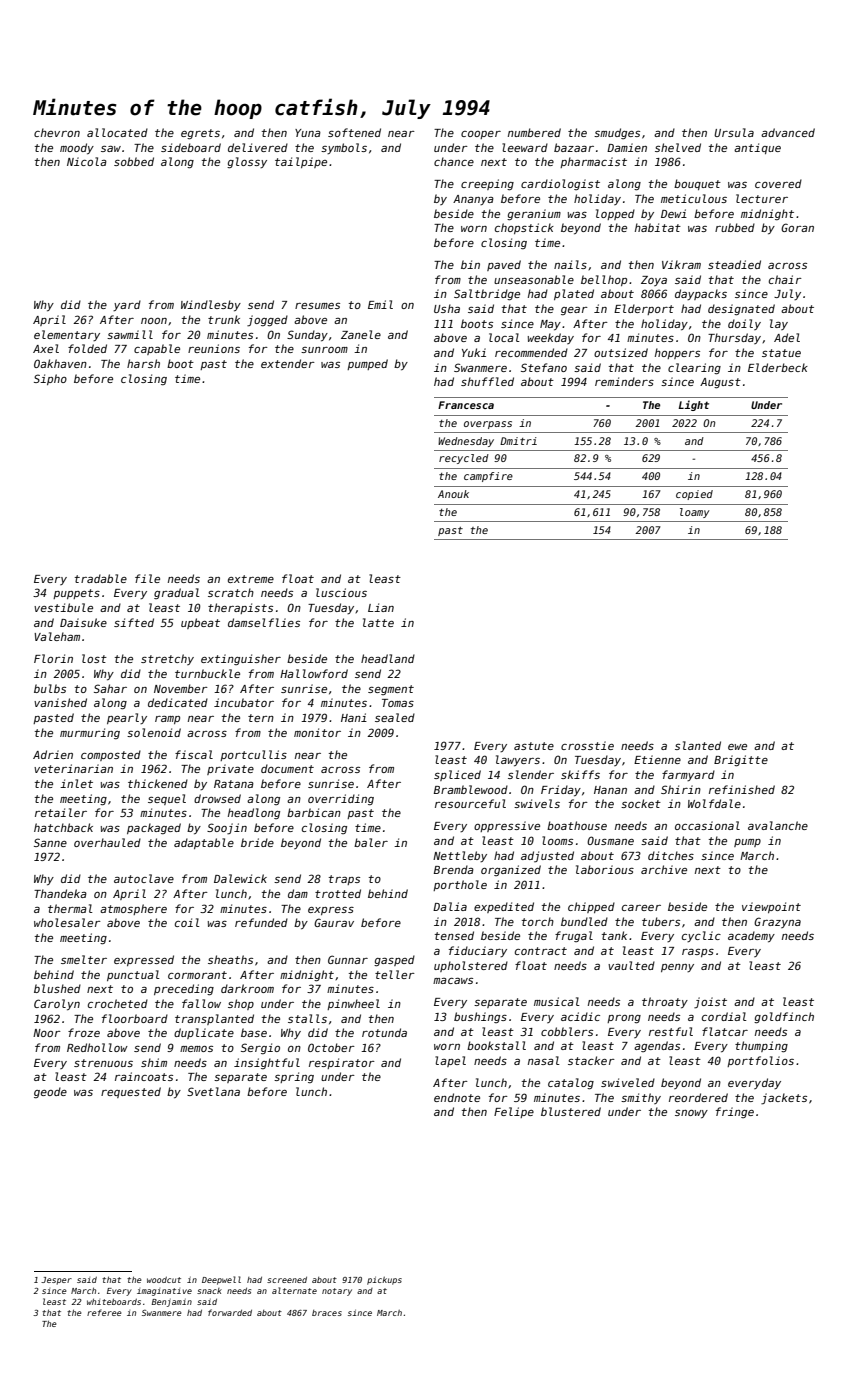 The width and height of the document is (849, 1400). What do you see at coordinates (541, 951) in the document?
I see `contract` at bounding box center [541, 951].
